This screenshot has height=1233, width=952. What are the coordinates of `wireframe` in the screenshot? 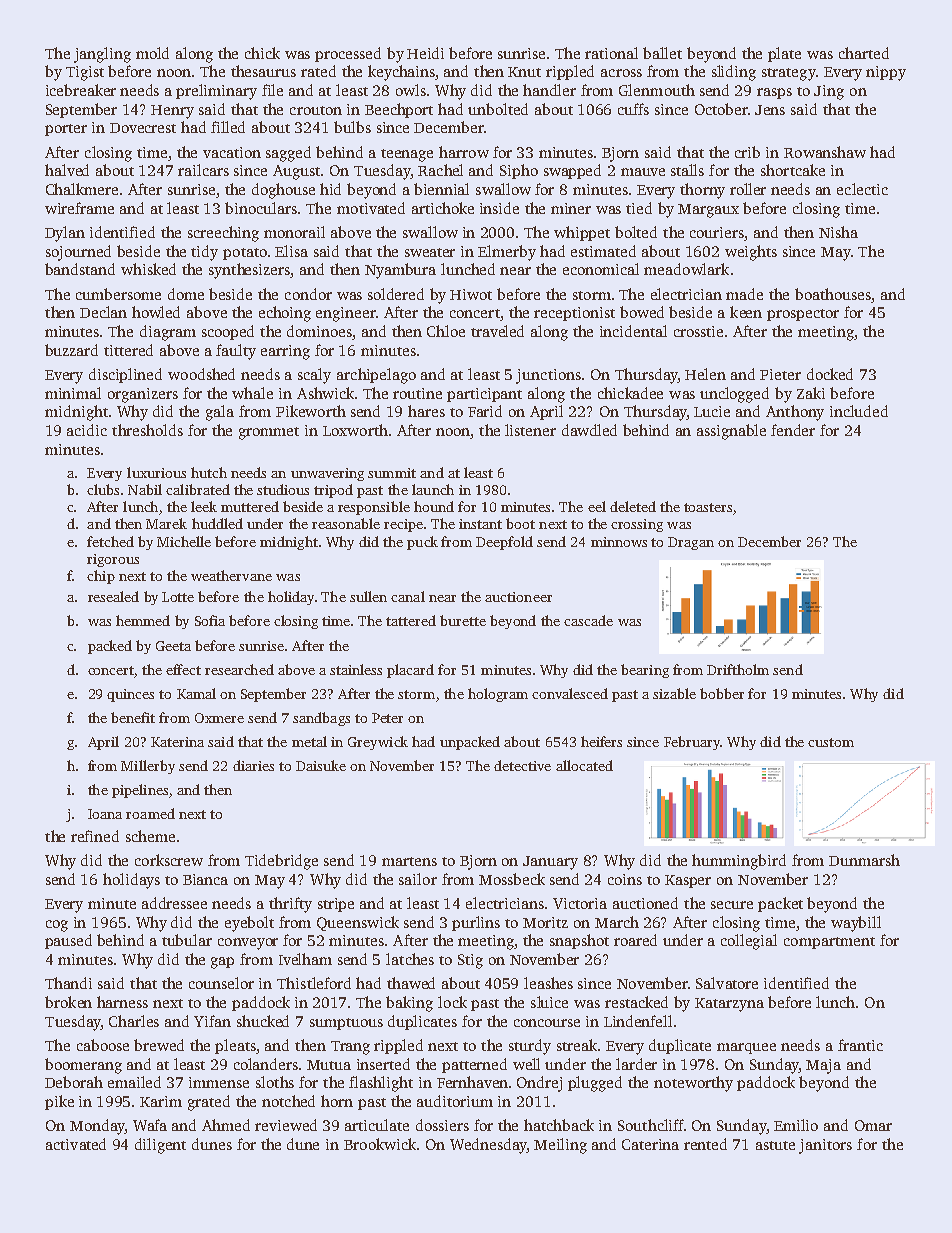 It's located at (79, 208).
